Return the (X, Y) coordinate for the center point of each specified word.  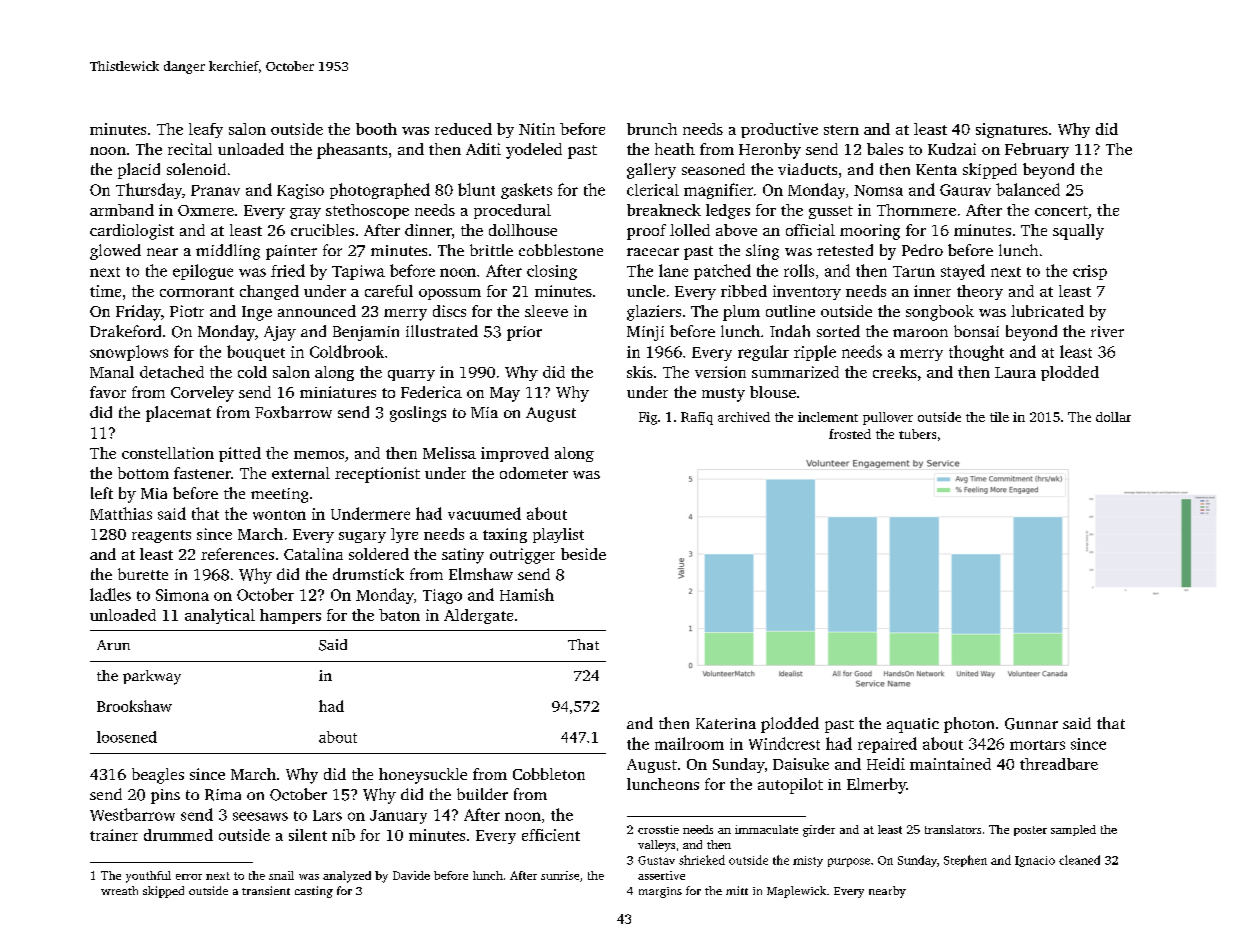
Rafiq (697, 418)
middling (228, 252)
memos (319, 455)
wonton (279, 515)
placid (139, 171)
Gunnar (1031, 724)
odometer (534, 473)
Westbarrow (132, 814)
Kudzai (952, 149)
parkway (152, 677)
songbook (940, 313)
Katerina (726, 723)
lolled (690, 230)
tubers (917, 434)
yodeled (534, 151)
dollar (1113, 417)
